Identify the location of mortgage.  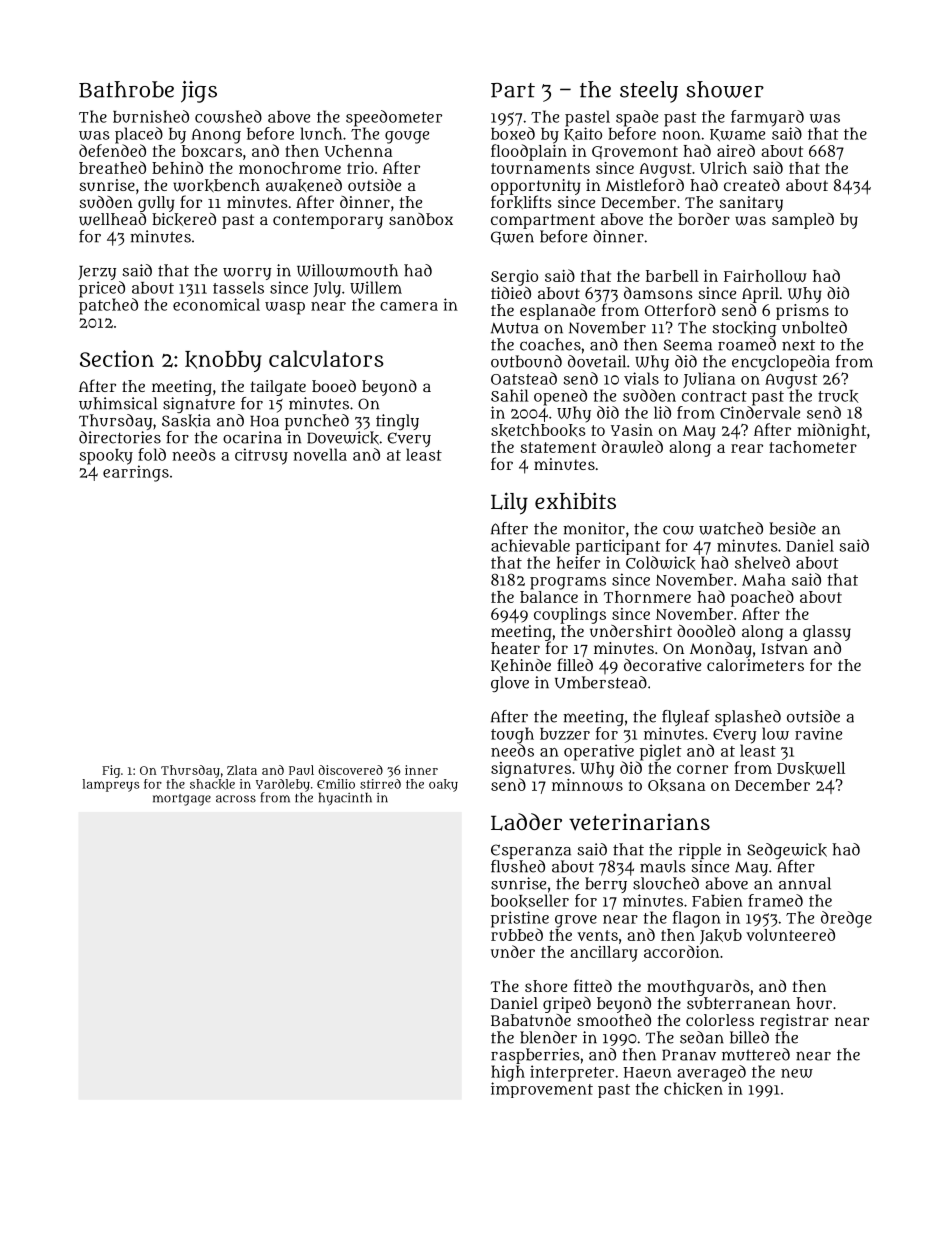
(182, 800).
